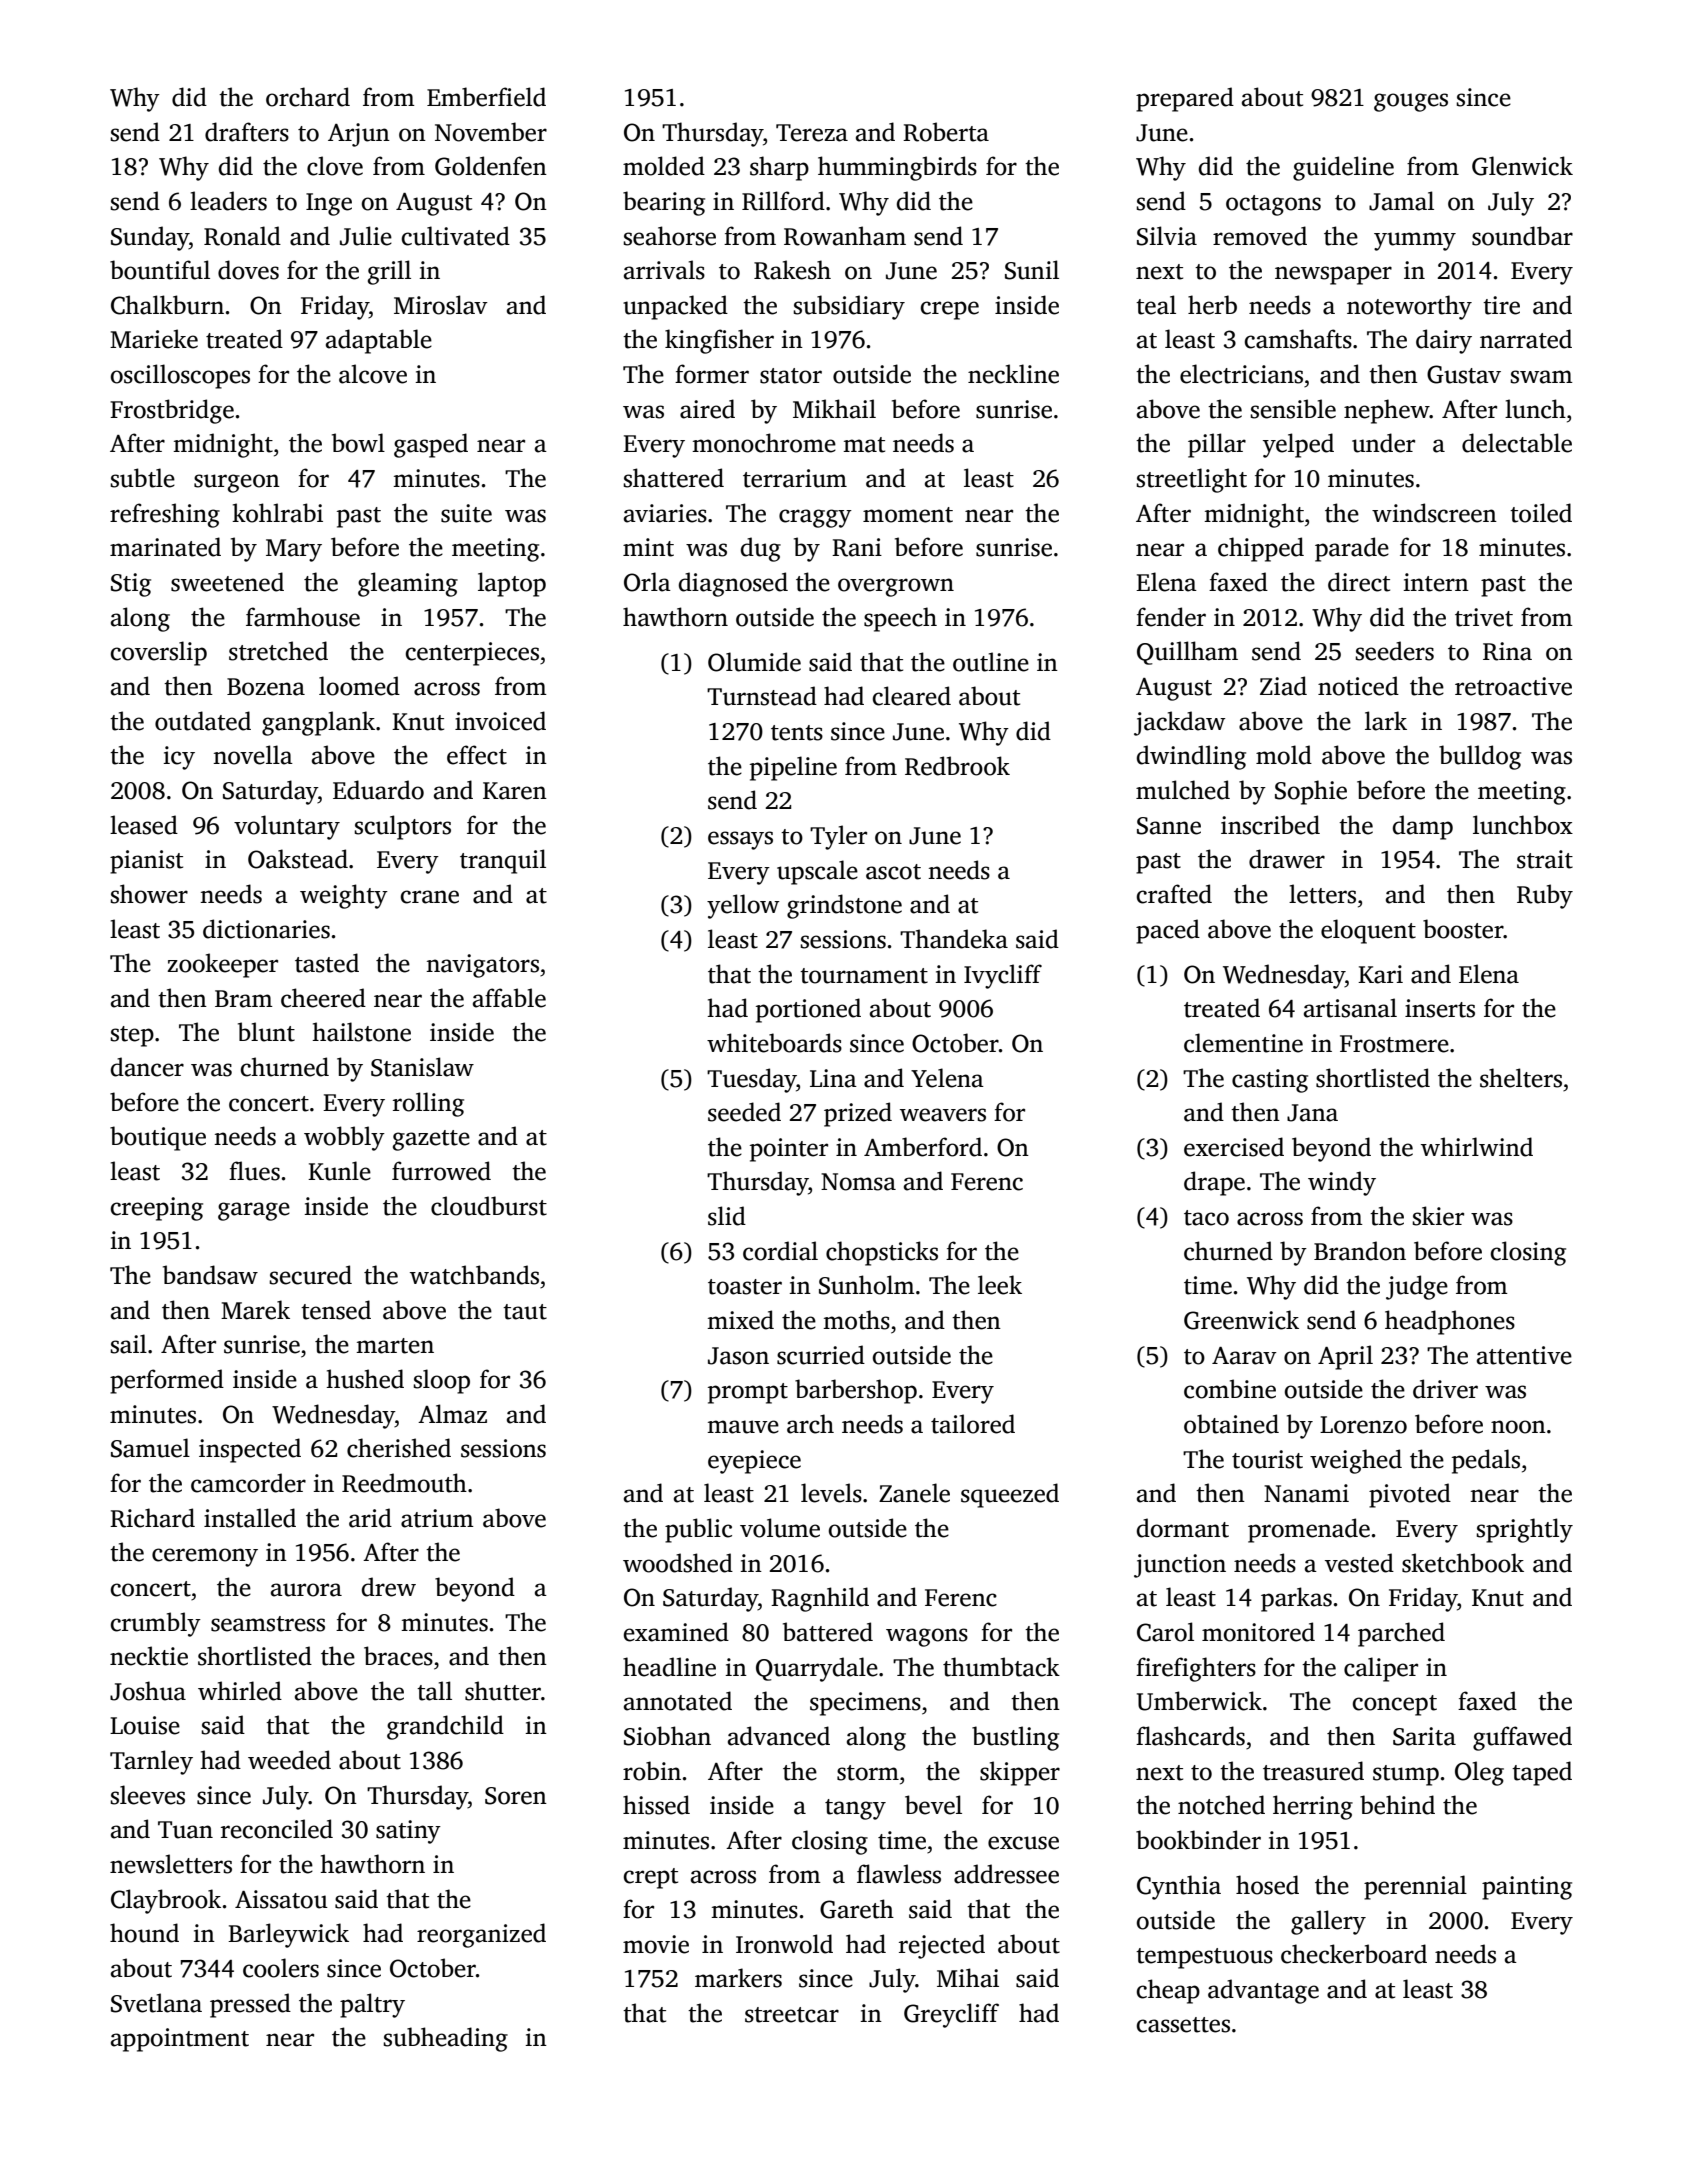  What do you see at coordinates (1230, 1389) in the image?
I see `combine` at bounding box center [1230, 1389].
